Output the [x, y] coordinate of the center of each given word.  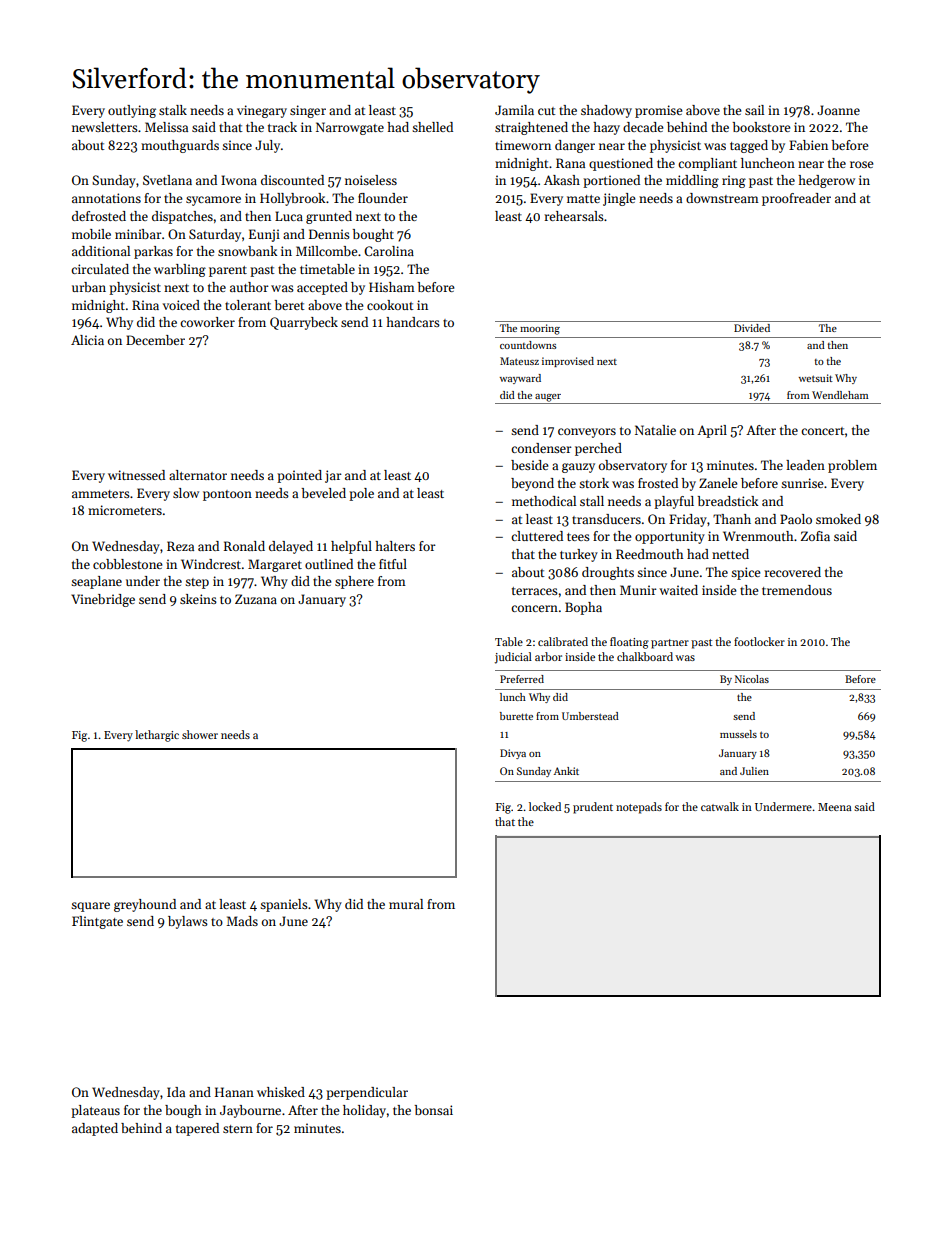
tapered [197, 1129]
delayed [291, 547]
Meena [835, 807]
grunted [329, 217]
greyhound [145, 905]
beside [529, 465]
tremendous [797, 590]
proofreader [796, 199]
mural [406, 904]
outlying [132, 111]
